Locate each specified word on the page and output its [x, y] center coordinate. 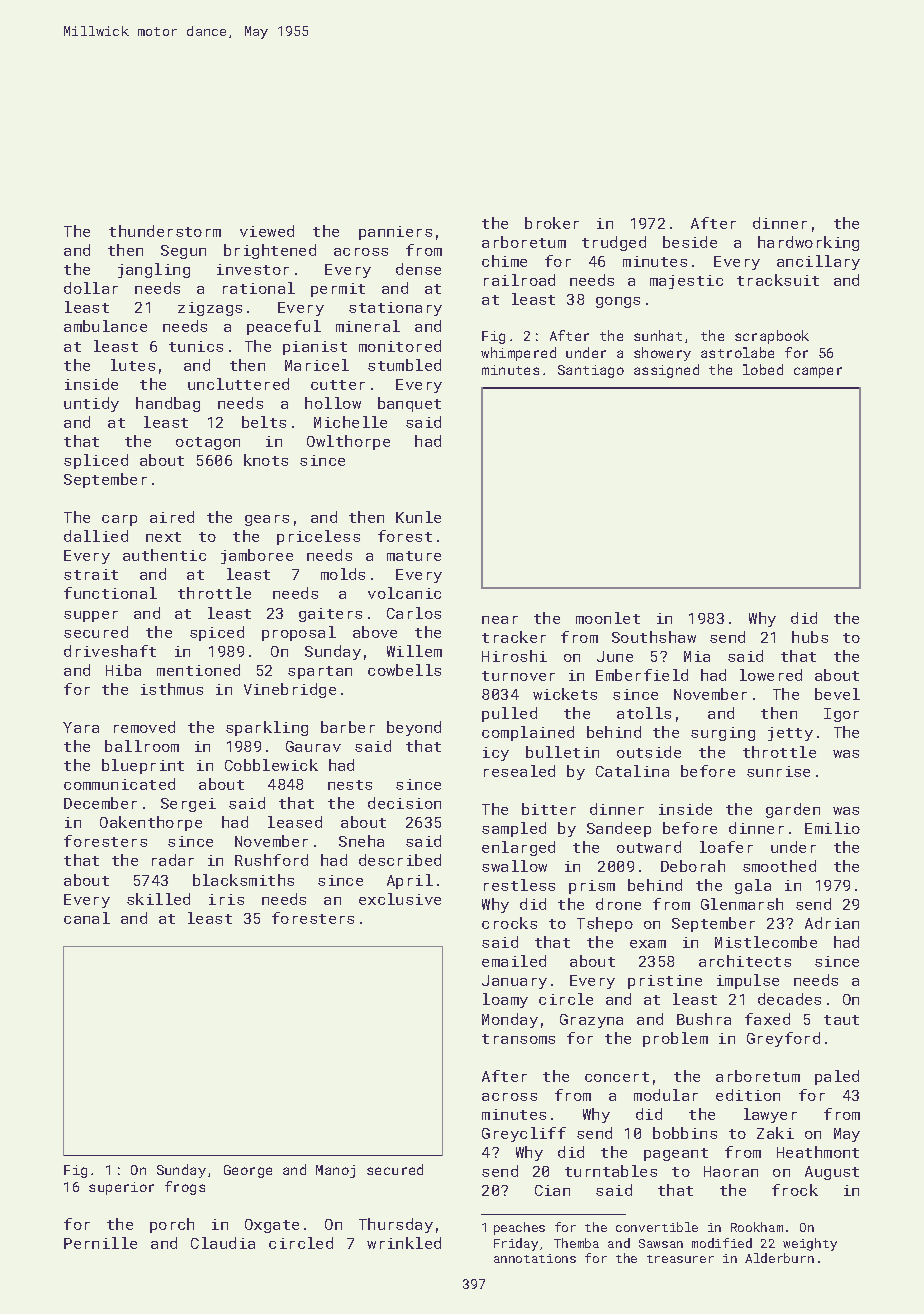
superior [121, 1188]
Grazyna [591, 1021]
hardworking [808, 243]
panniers [395, 233]
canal [87, 918]
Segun [183, 252]
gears [267, 520]
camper [818, 372]
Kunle [418, 517]
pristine [665, 982]
